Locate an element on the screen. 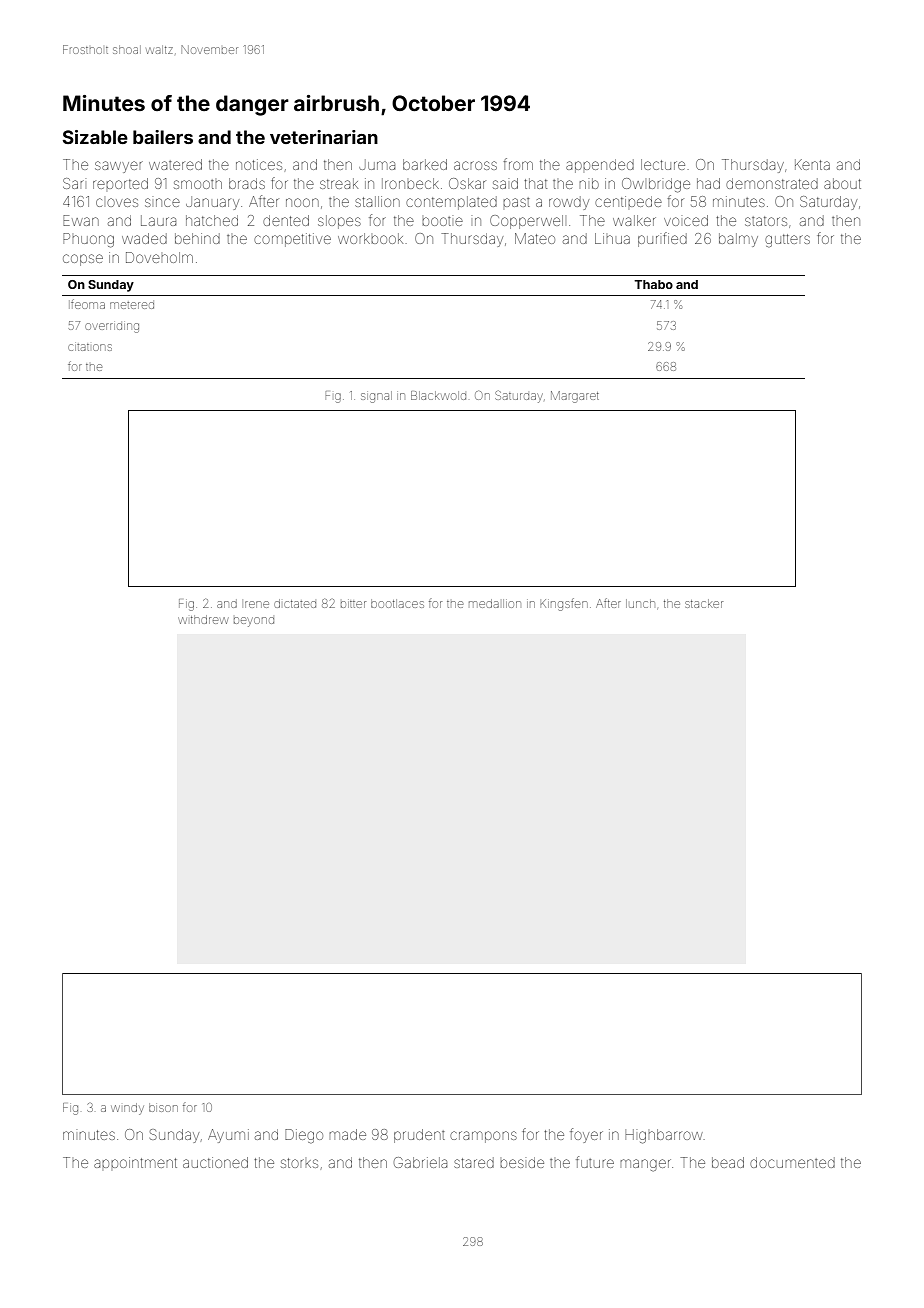 The height and width of the screenshot is (1308, 924). appointment is located at coordinates (135, 1162).
